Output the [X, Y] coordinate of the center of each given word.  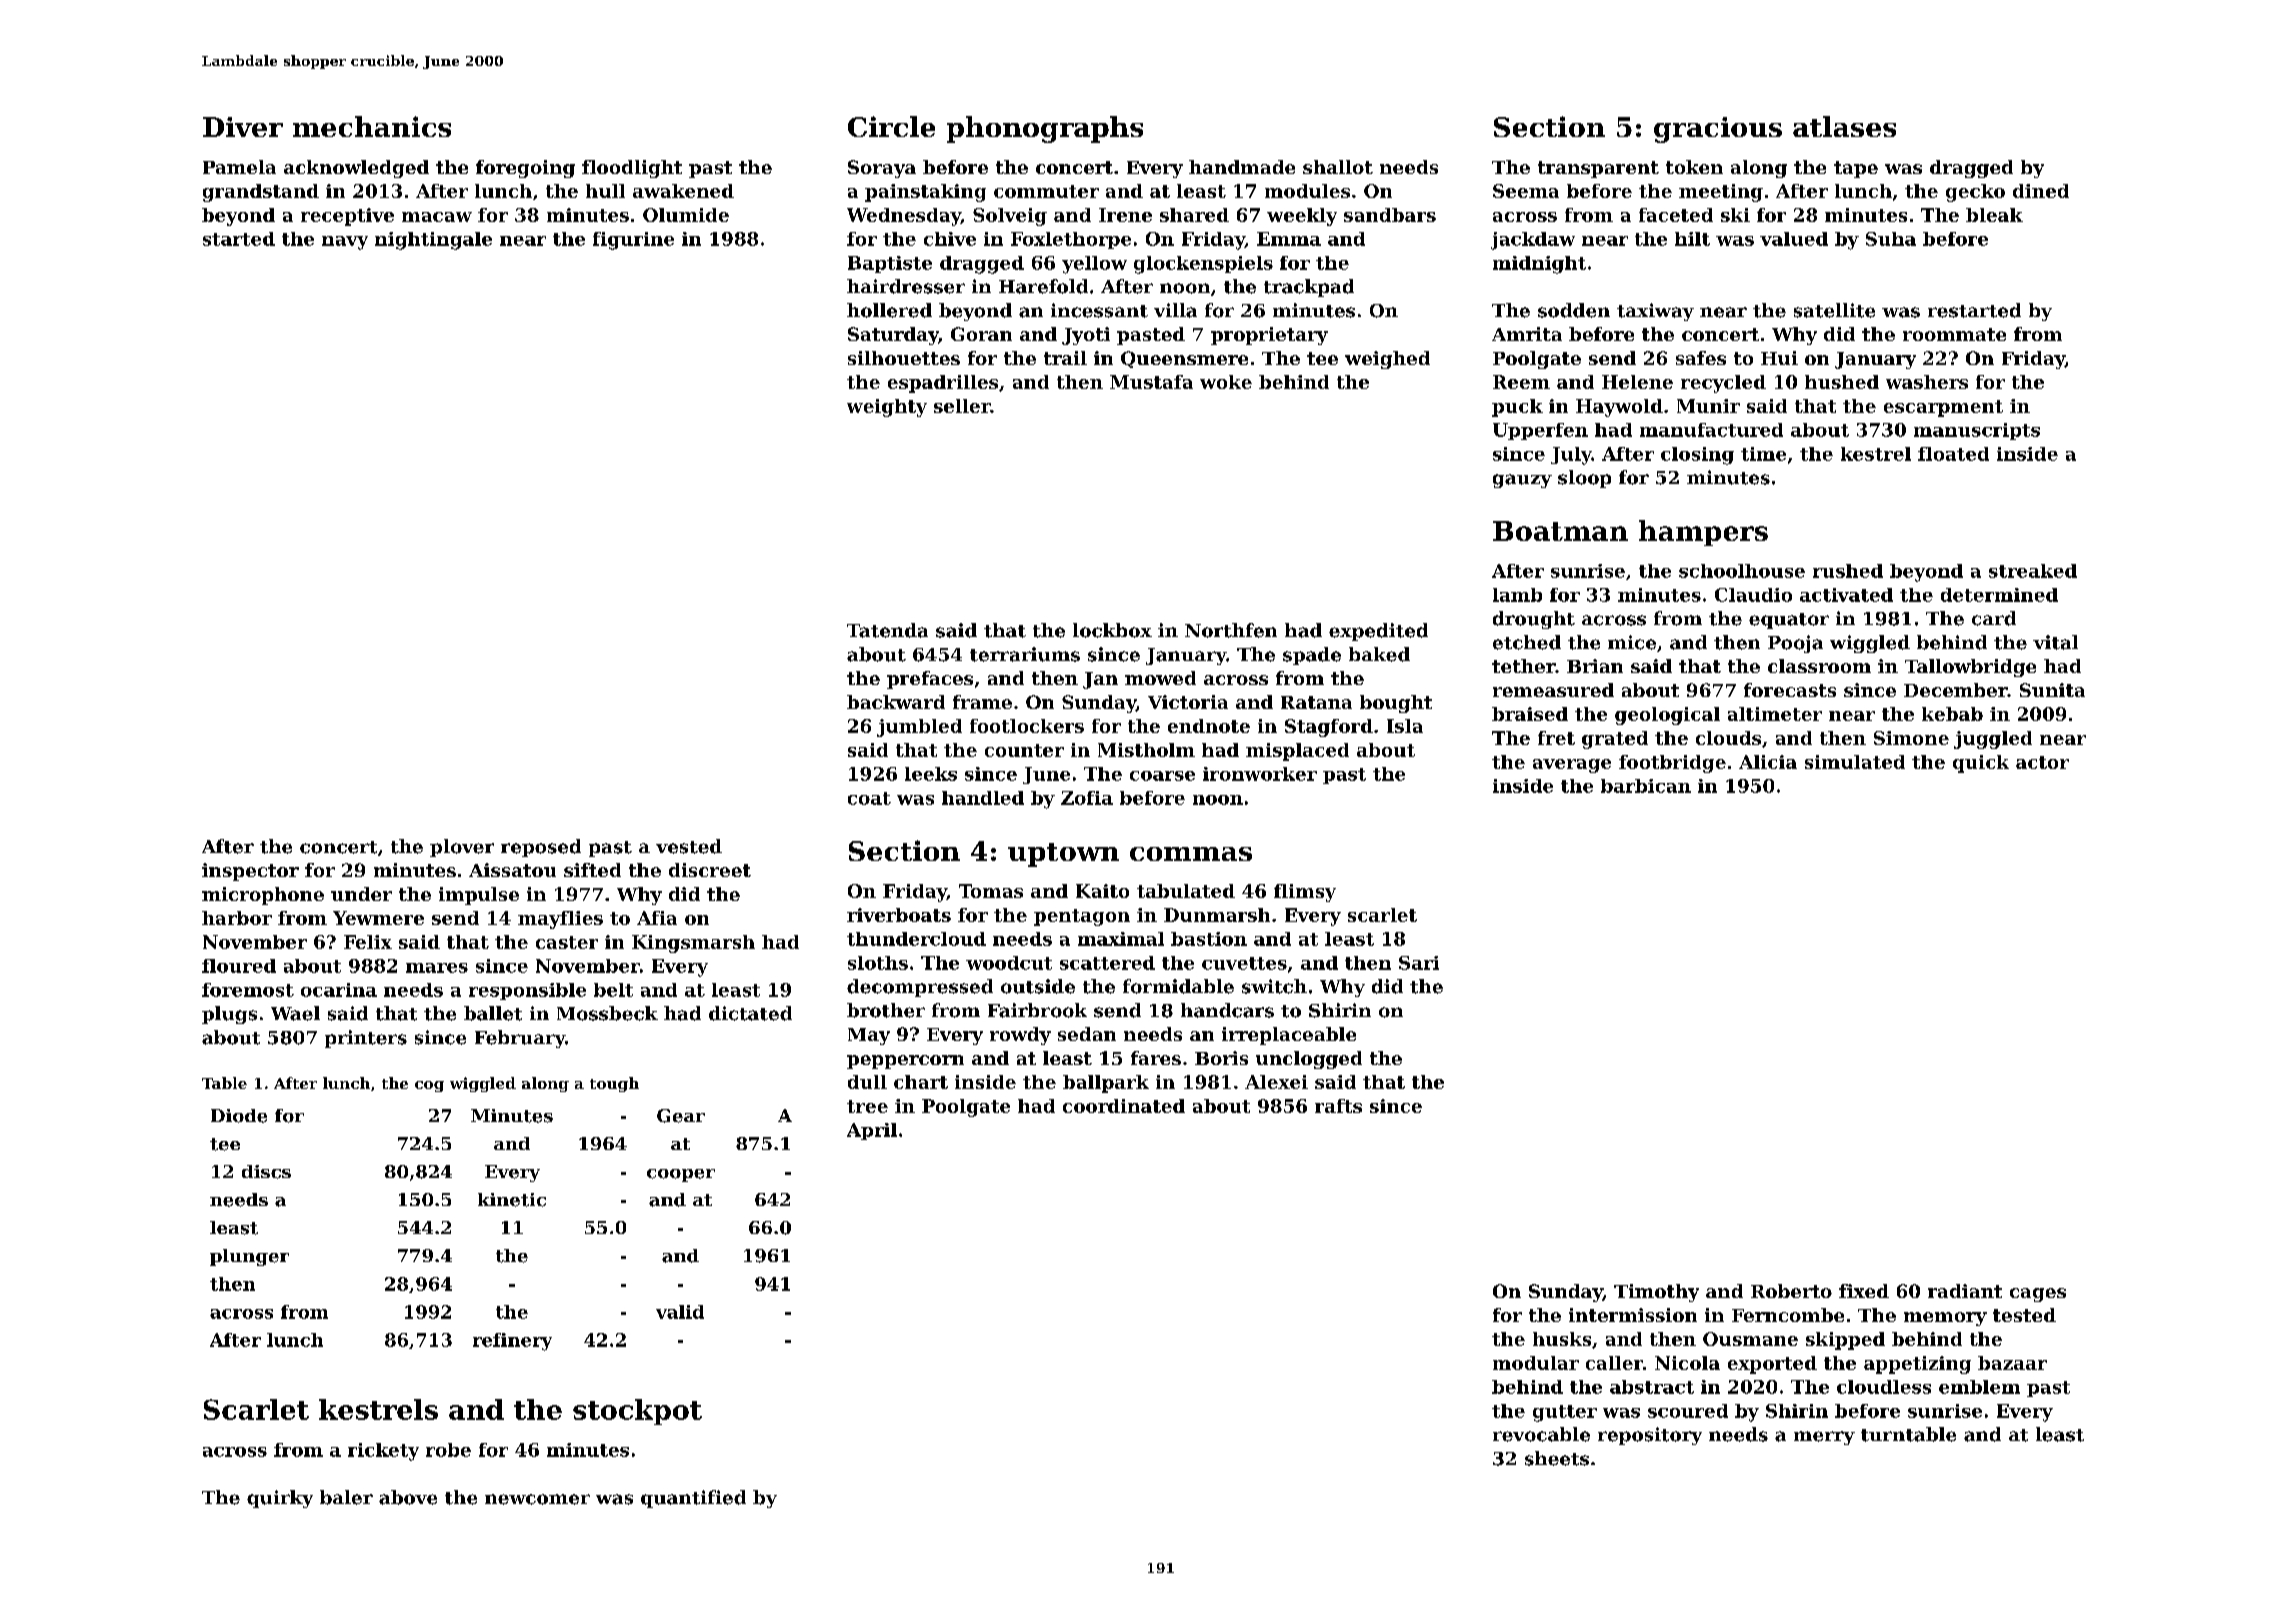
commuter [1046, 191]
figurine [633, 241]
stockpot [637, 1412]
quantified [693, 1499]
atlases [1844, 126]
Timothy [1656, 1293]
